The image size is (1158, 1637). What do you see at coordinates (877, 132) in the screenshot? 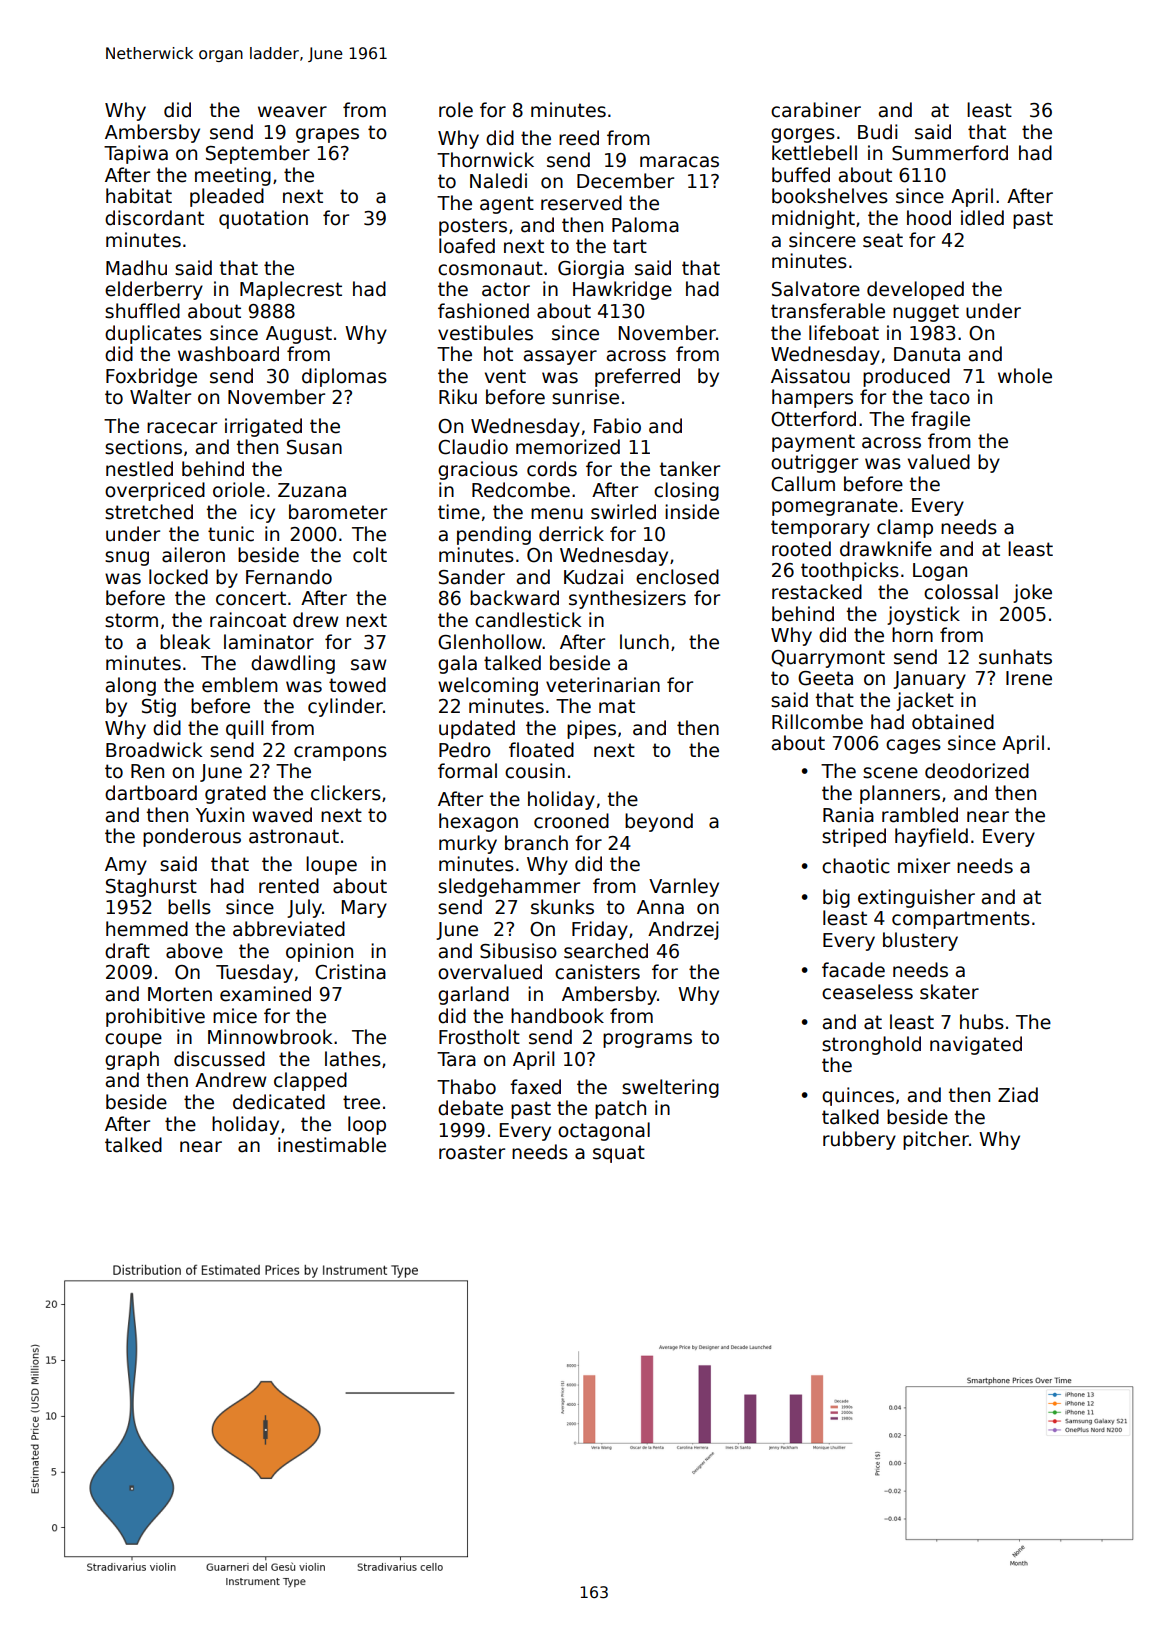
I see `Budi` at bounding box center [877, 132].
